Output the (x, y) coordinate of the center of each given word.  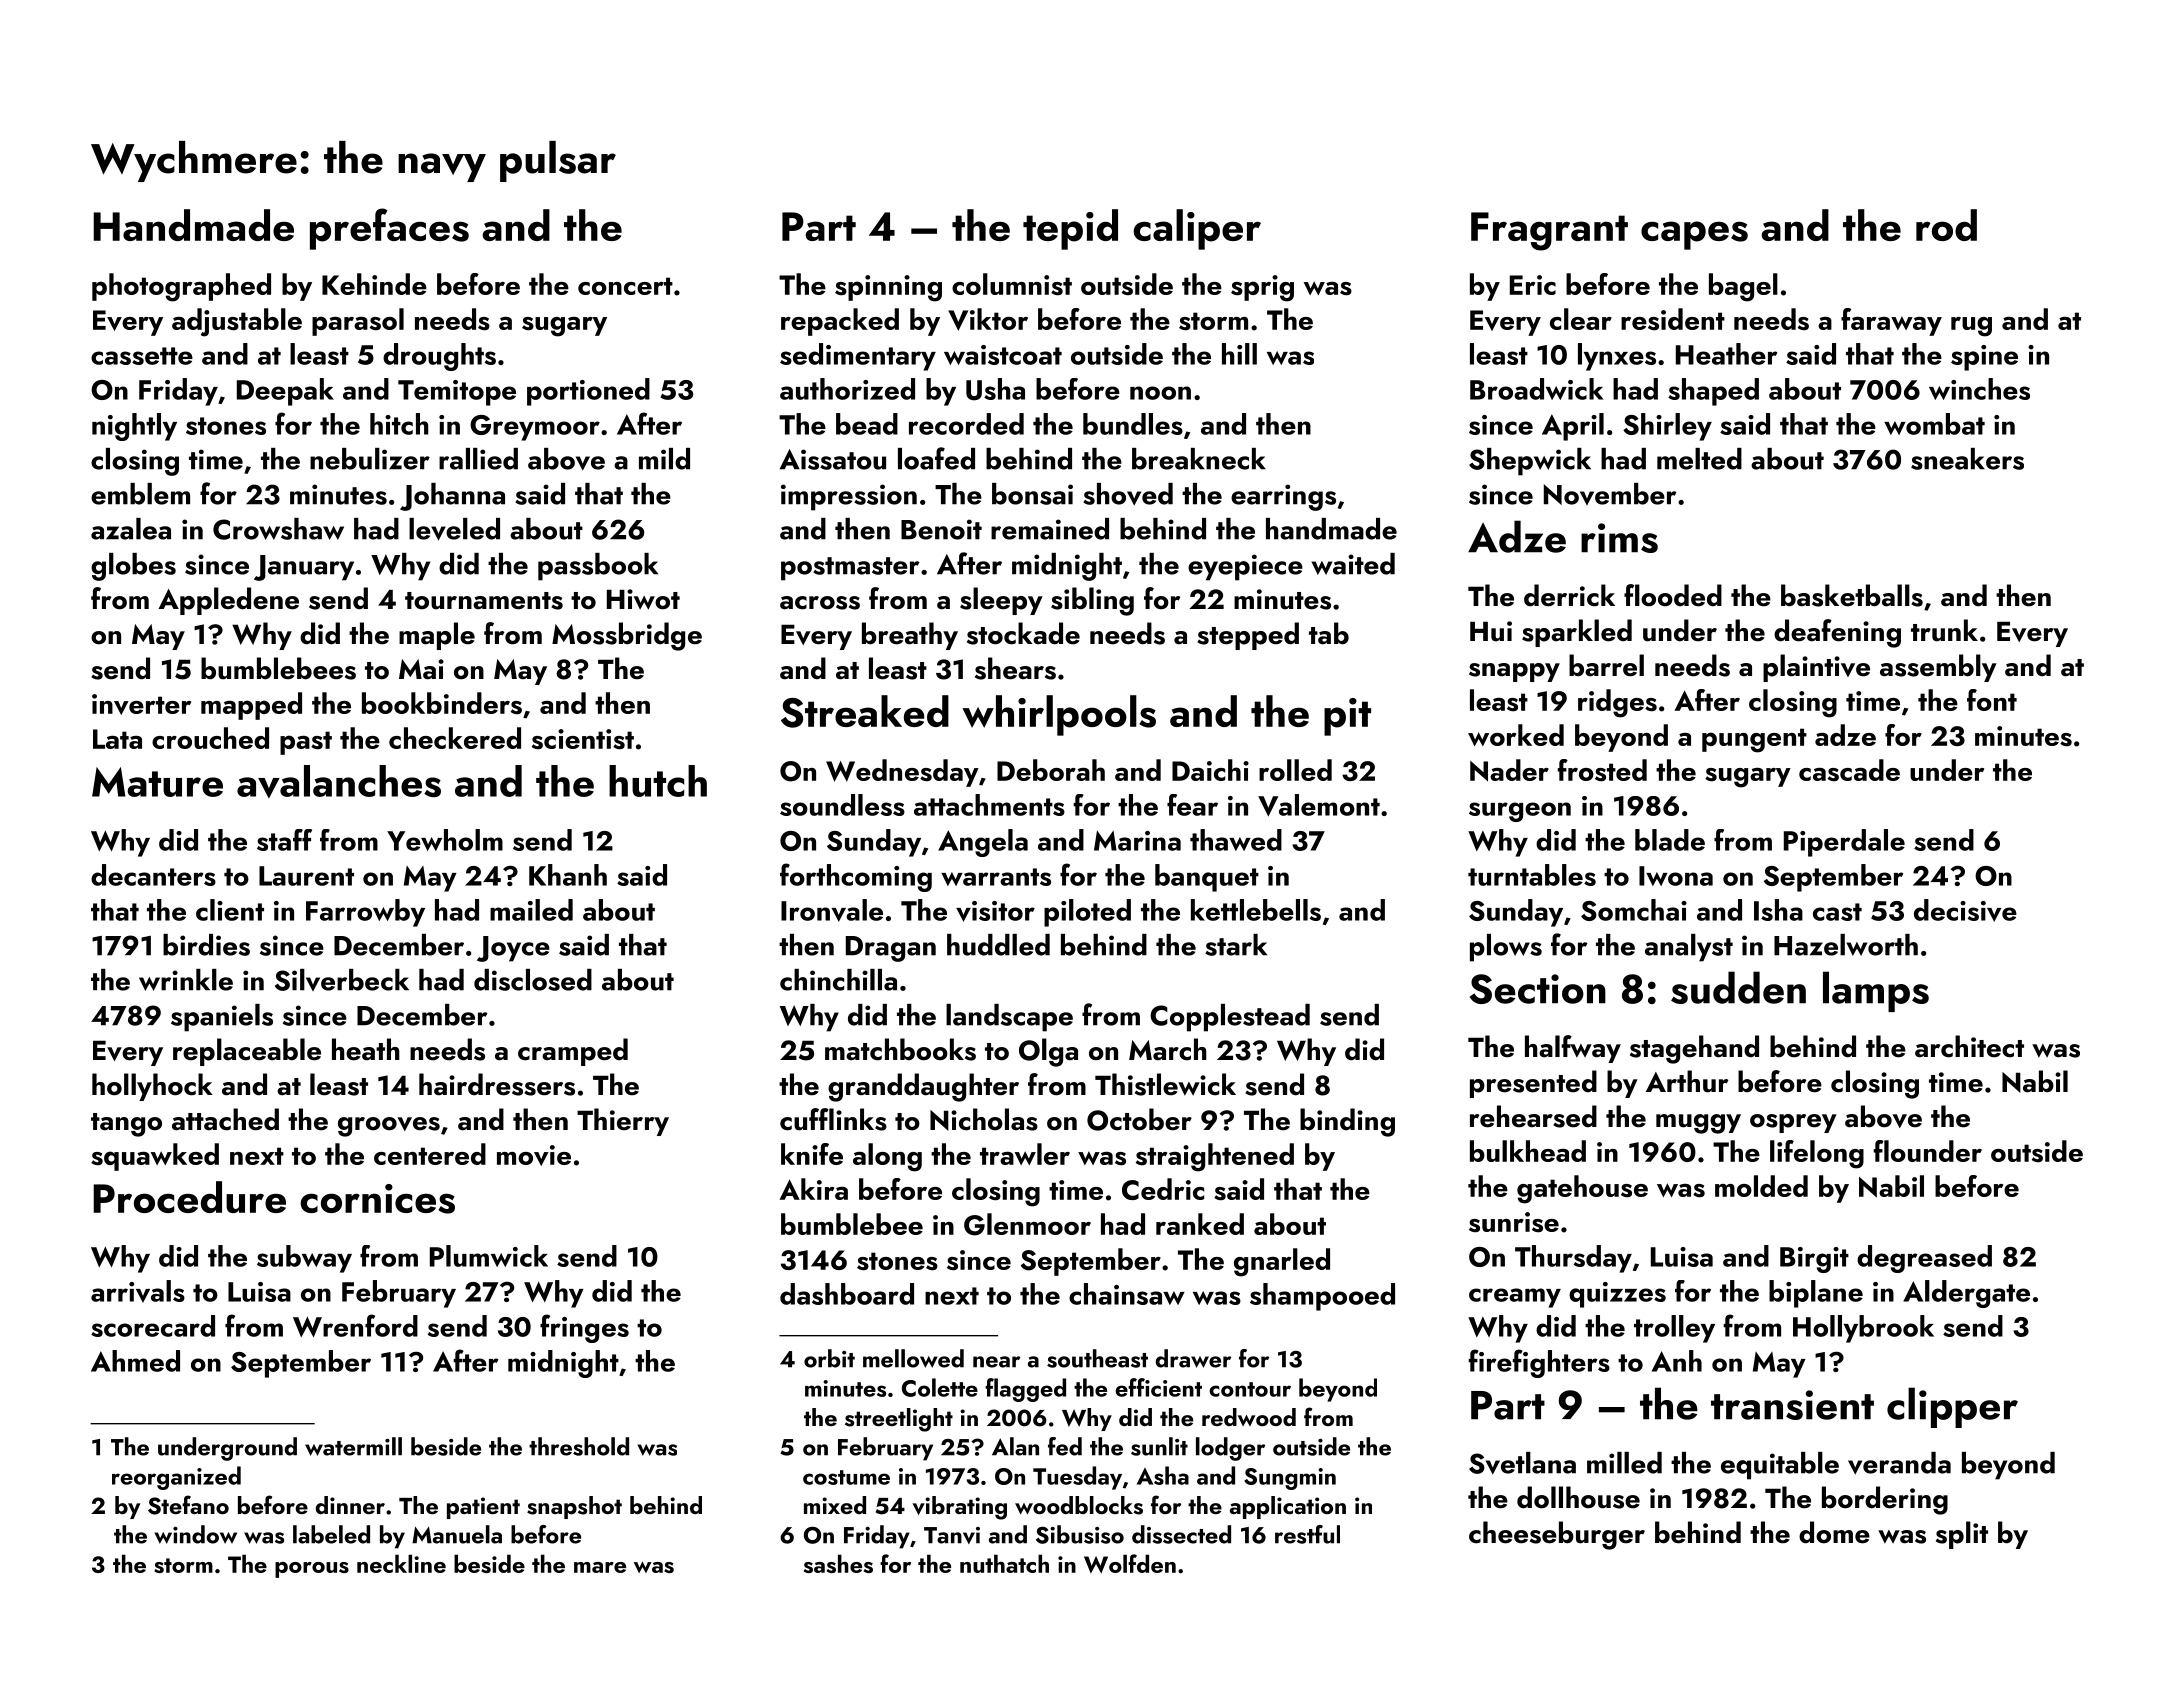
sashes (838, 1563)
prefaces (389, 229)
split (1962, 1535)
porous (312, 1570)
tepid (1070, 229)
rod (1946, 225)
